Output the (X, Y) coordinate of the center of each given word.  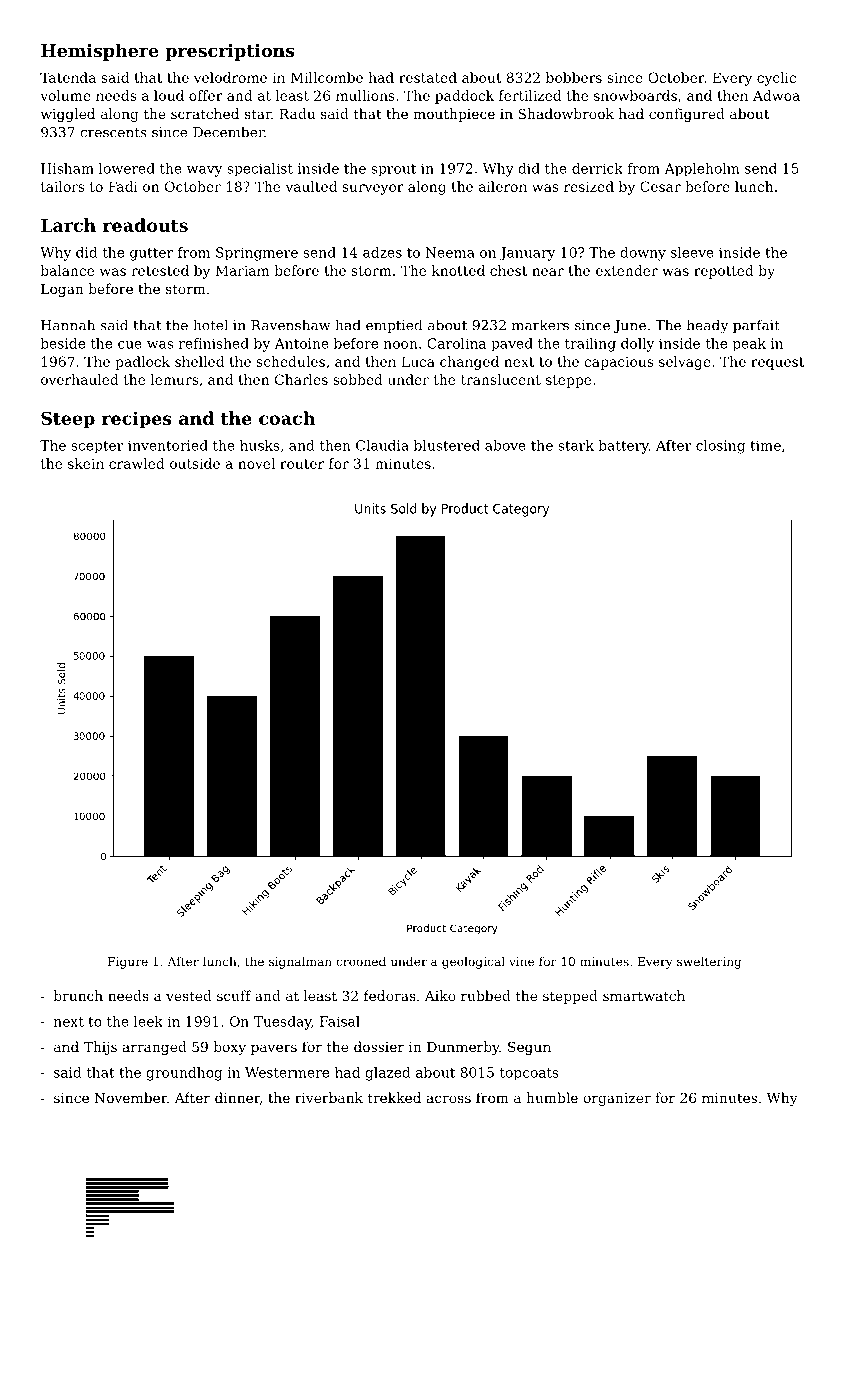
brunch (78, 995)
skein (86, 463)
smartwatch (644, 995)
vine (521, 961)
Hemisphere (100, 52)
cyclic (776, 79)
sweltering (709, 962)
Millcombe (327, 77)
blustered (447, 445)
